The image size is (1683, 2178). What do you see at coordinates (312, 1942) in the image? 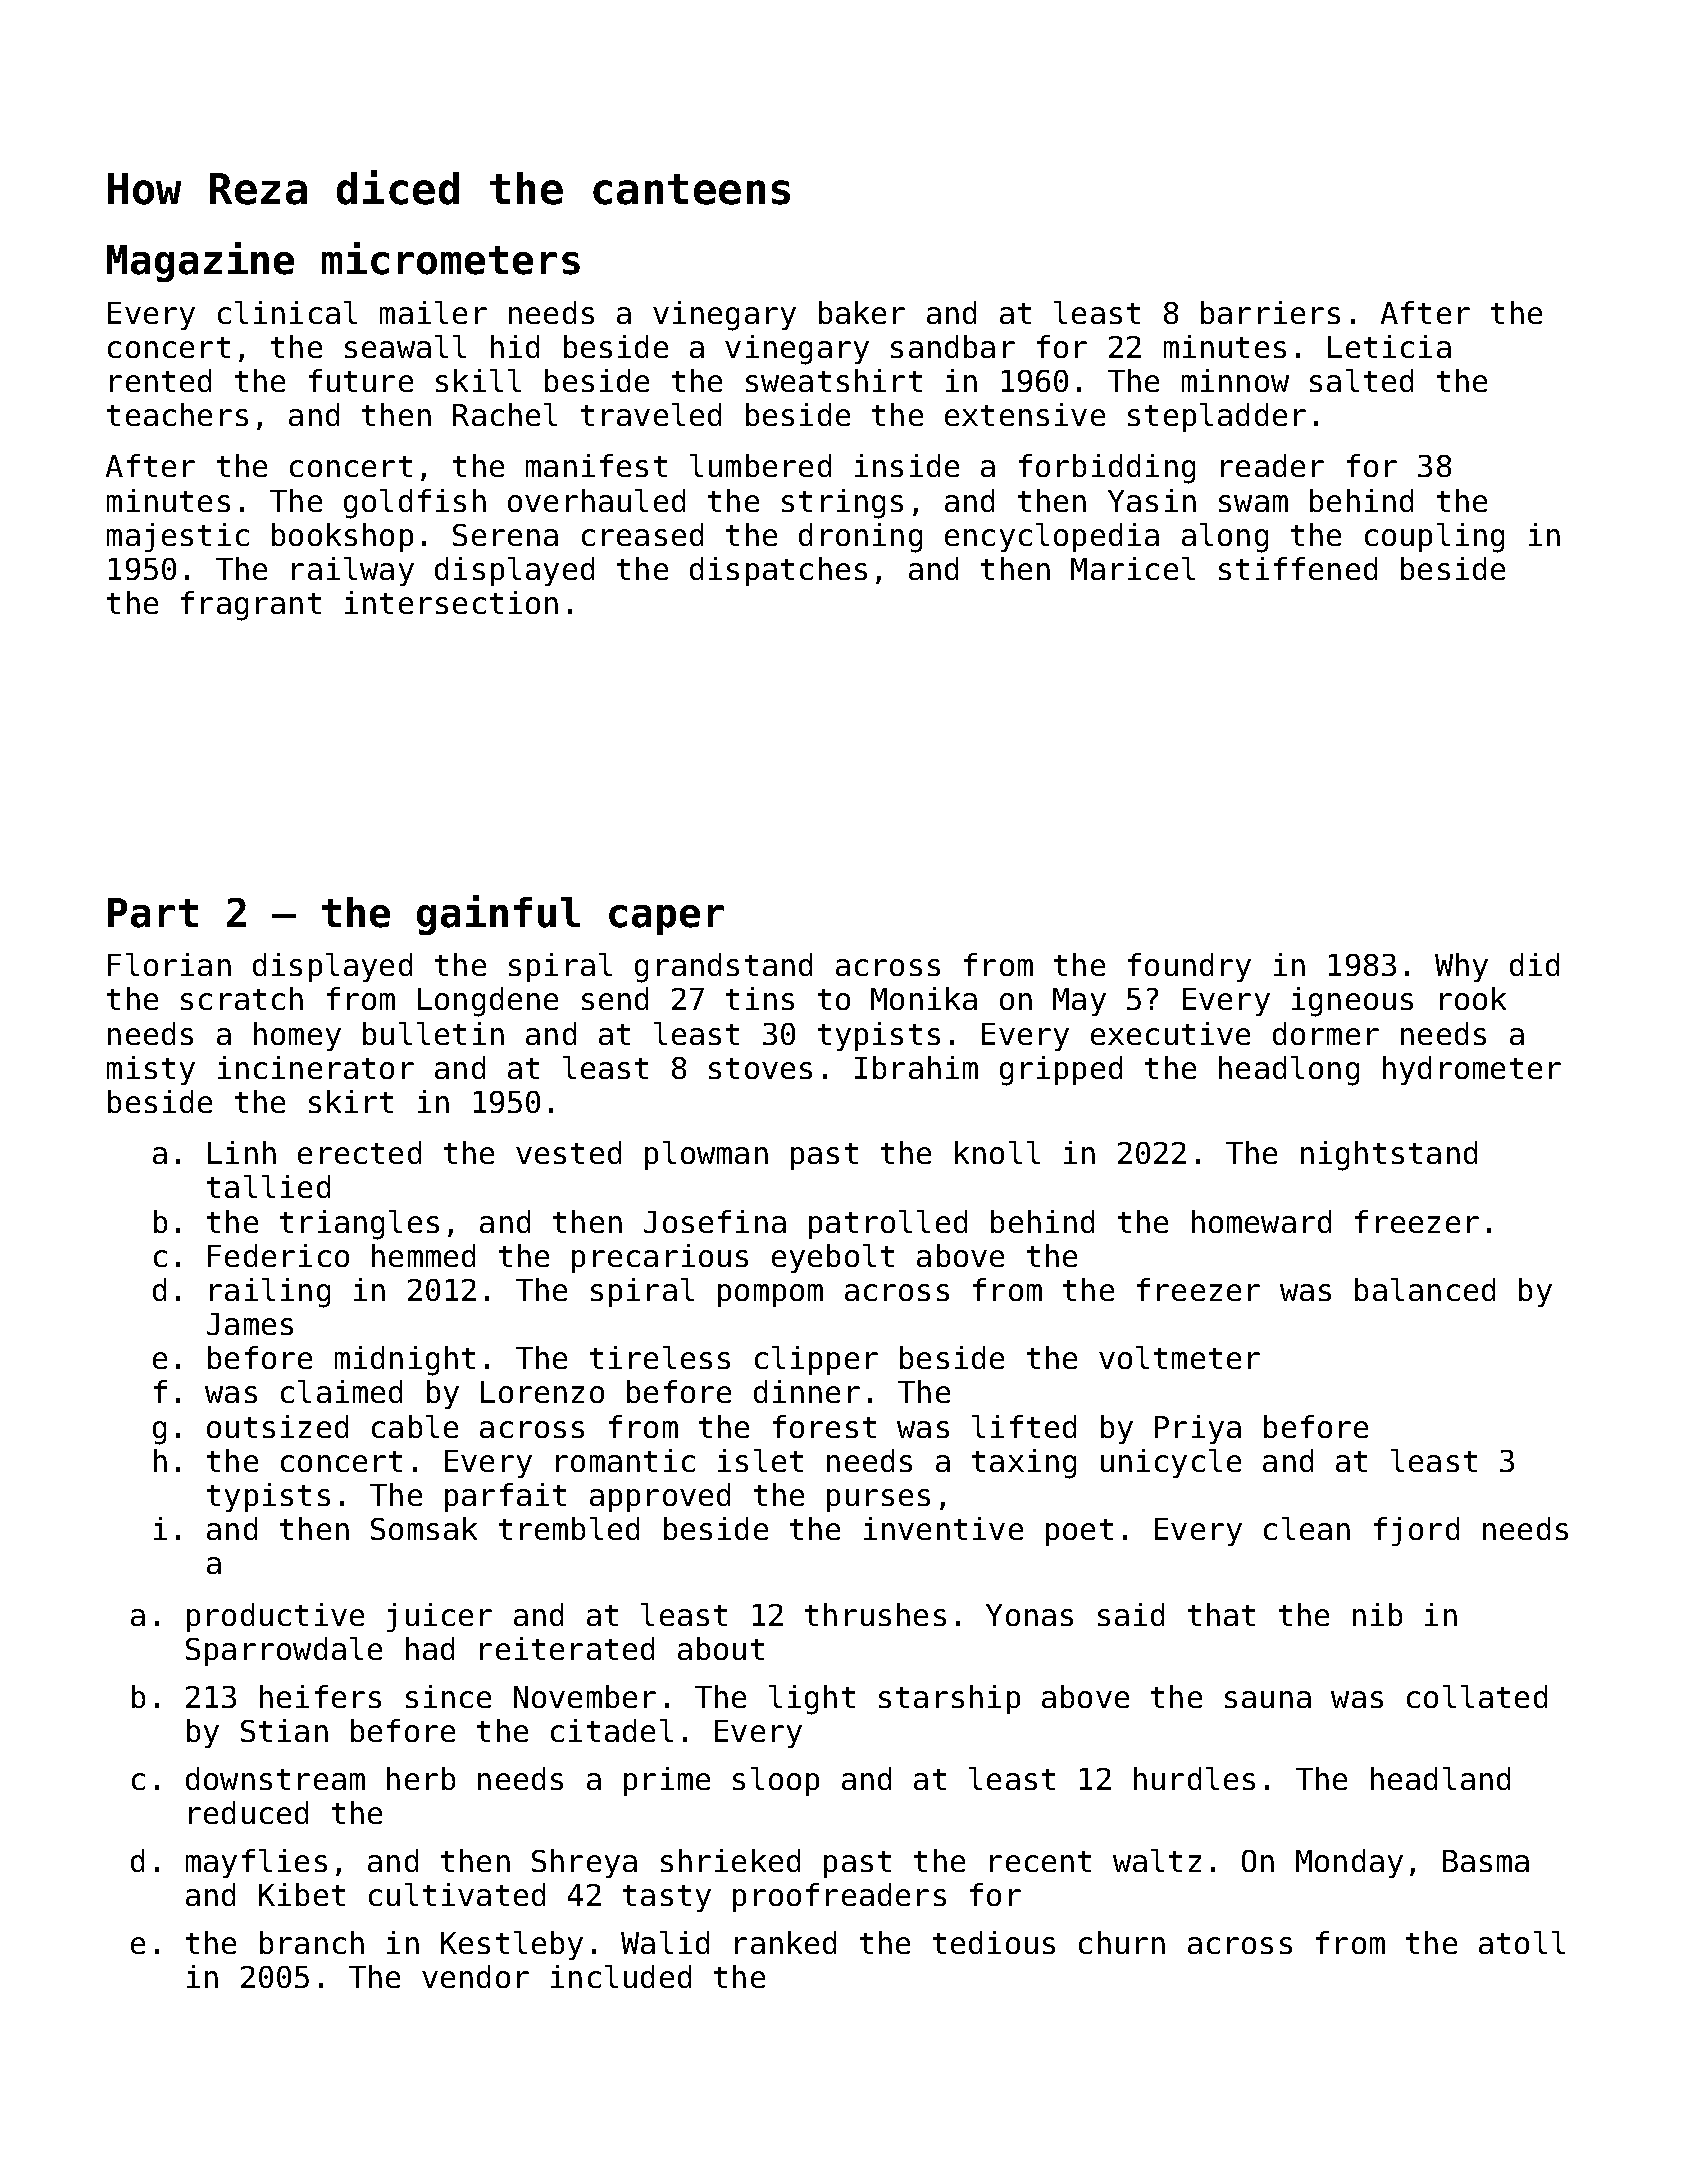
I see `branch` at bounding box center [312, 1942].
